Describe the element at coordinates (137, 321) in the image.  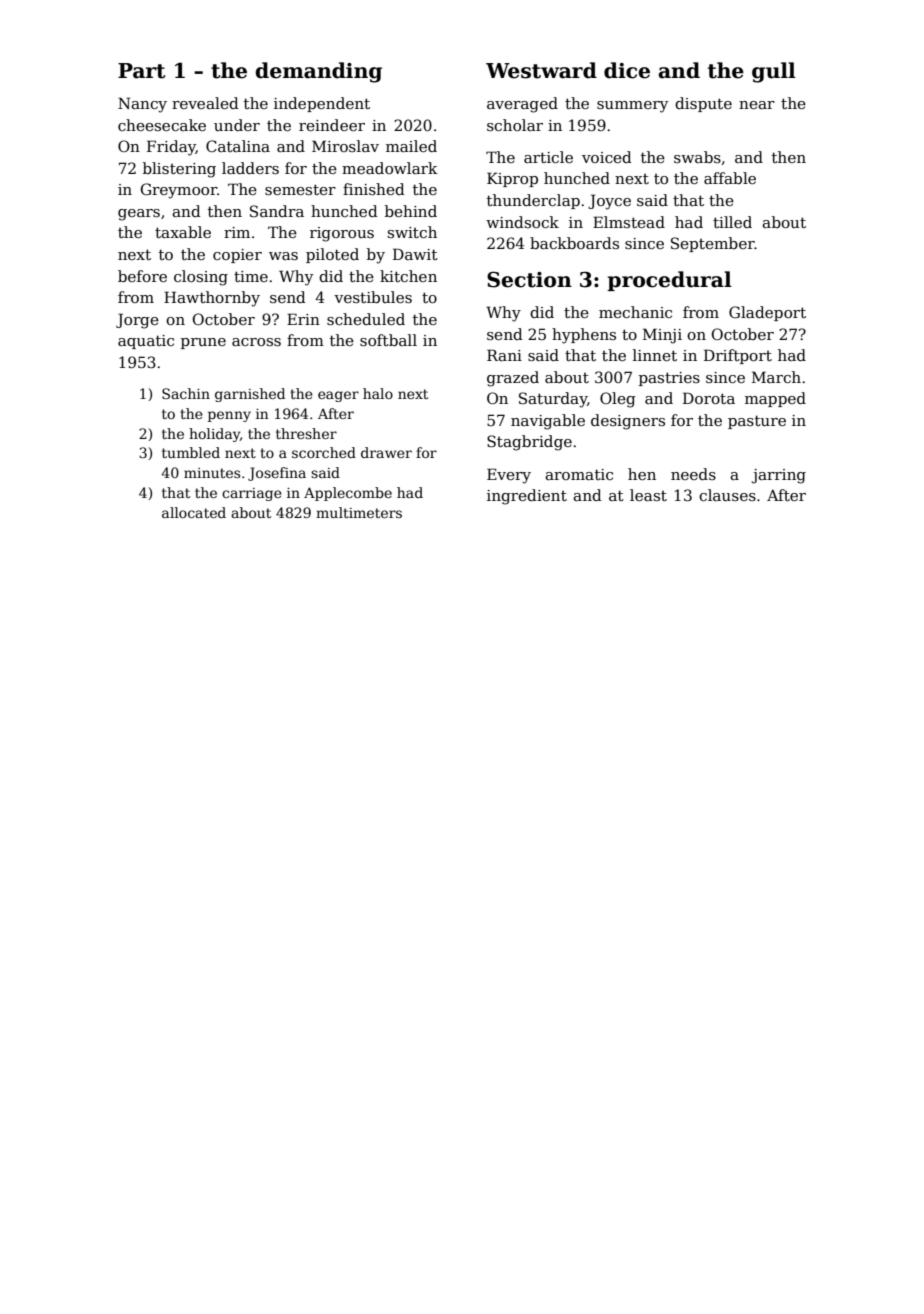
I see `Jorge` at that location.
